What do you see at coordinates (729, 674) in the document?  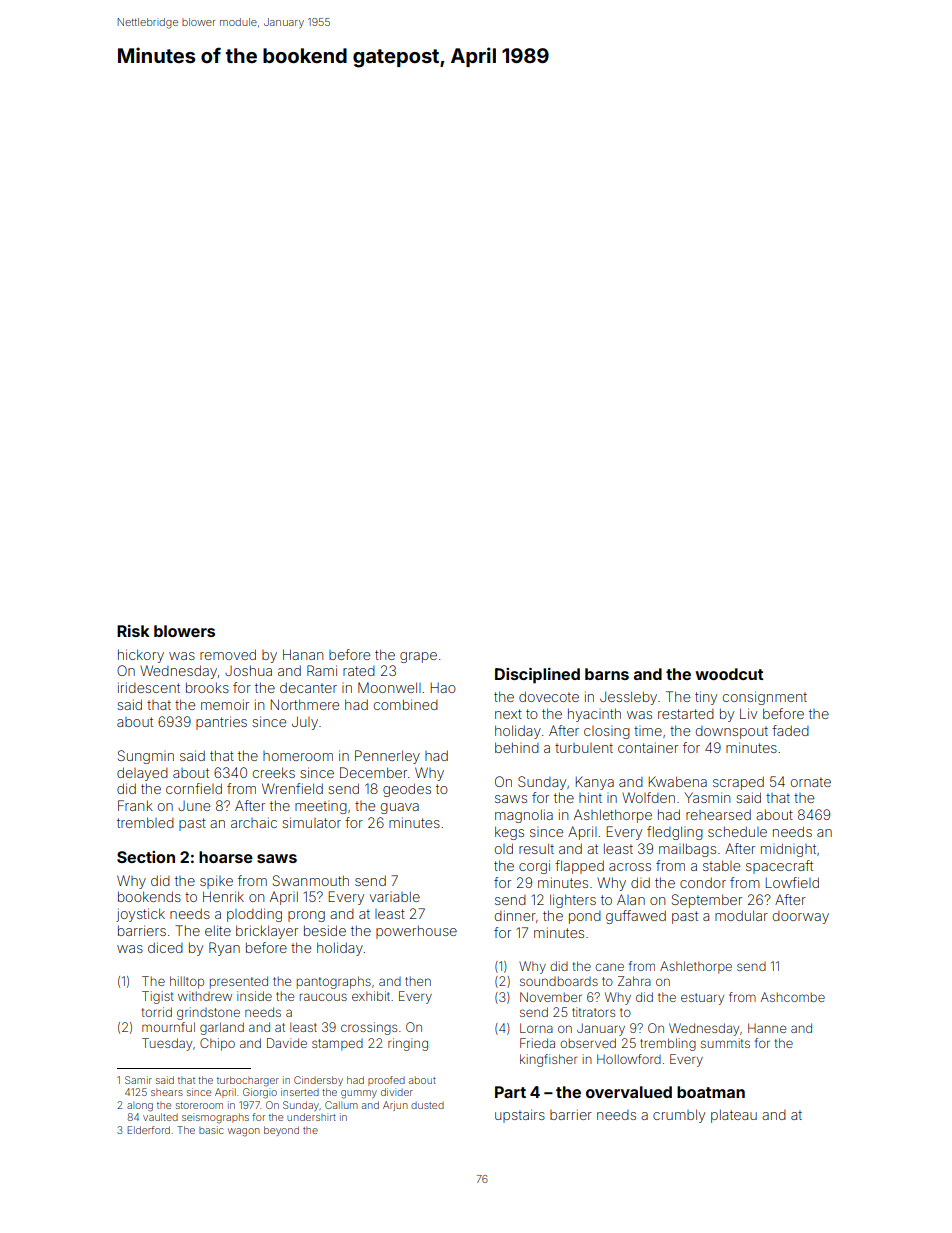 I see `woodcut` at bounding box center [729, 674].
